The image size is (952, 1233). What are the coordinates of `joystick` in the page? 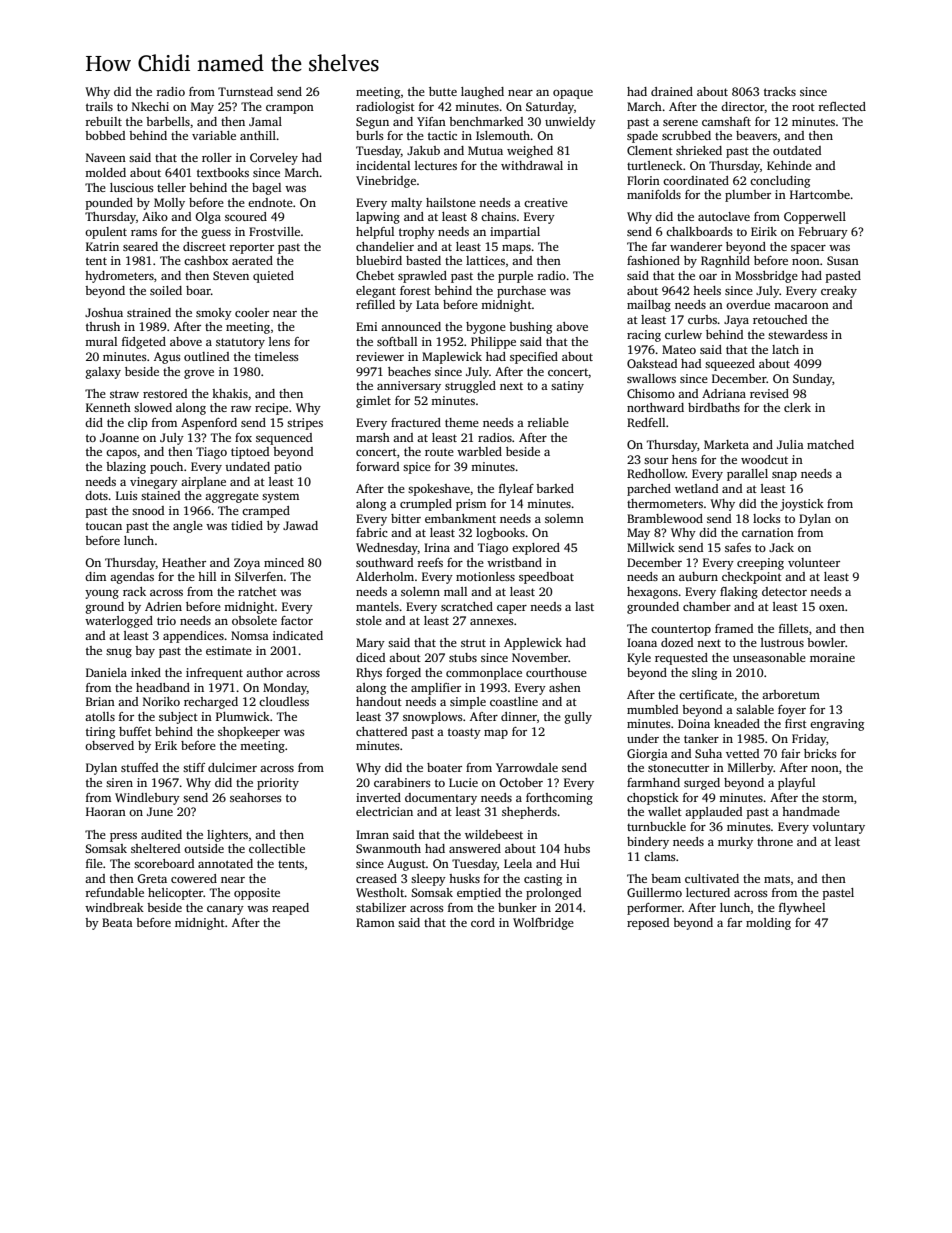 It's located at (802, 505).
